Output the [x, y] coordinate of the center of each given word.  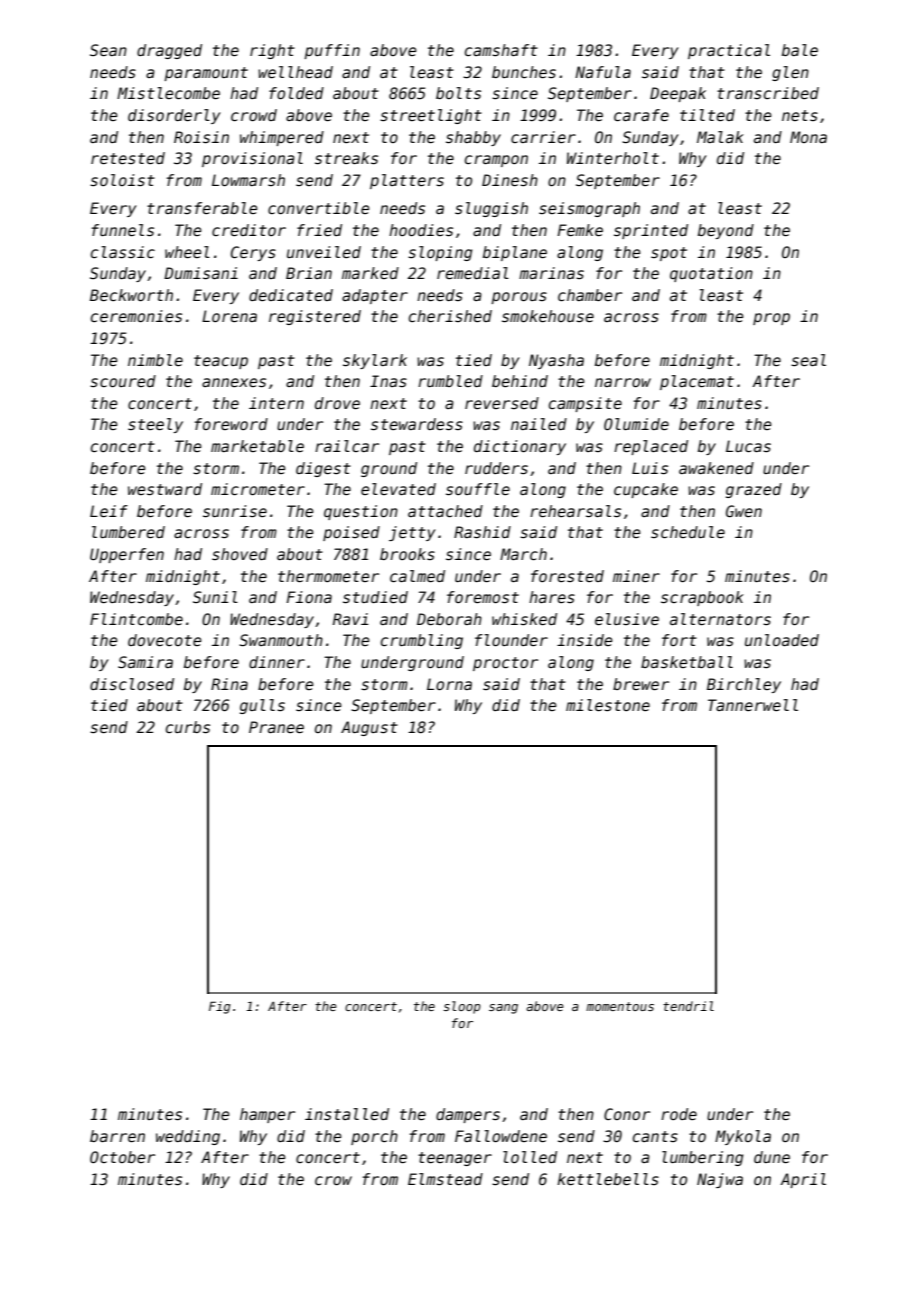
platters [407, 181]
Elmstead [445, 1179]
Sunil [215, 597]
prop [771, 319]
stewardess [417, 424]
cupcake [646, 490]
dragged [169, 51]
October [122, 1157]
